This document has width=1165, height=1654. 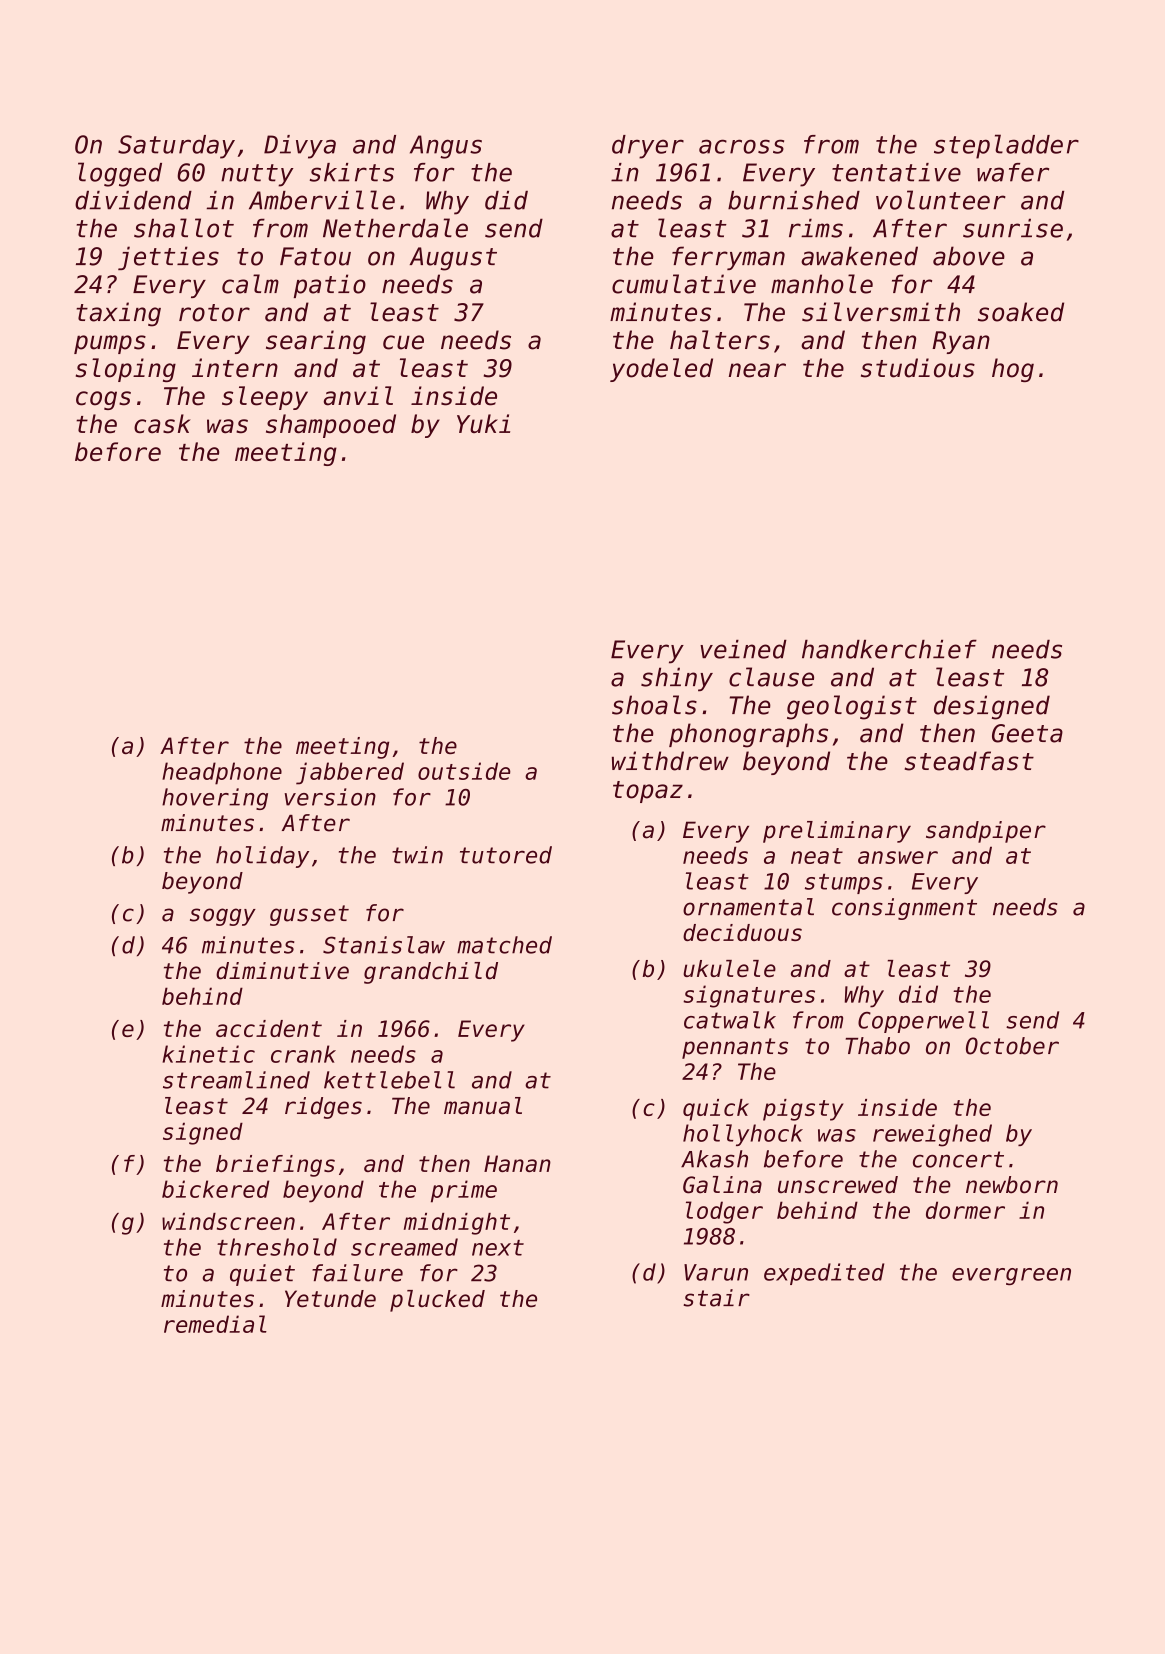 What do you see at coordinates (275, 1166) in the document?
I see `briefings` at bounding box center [275, 1166].
